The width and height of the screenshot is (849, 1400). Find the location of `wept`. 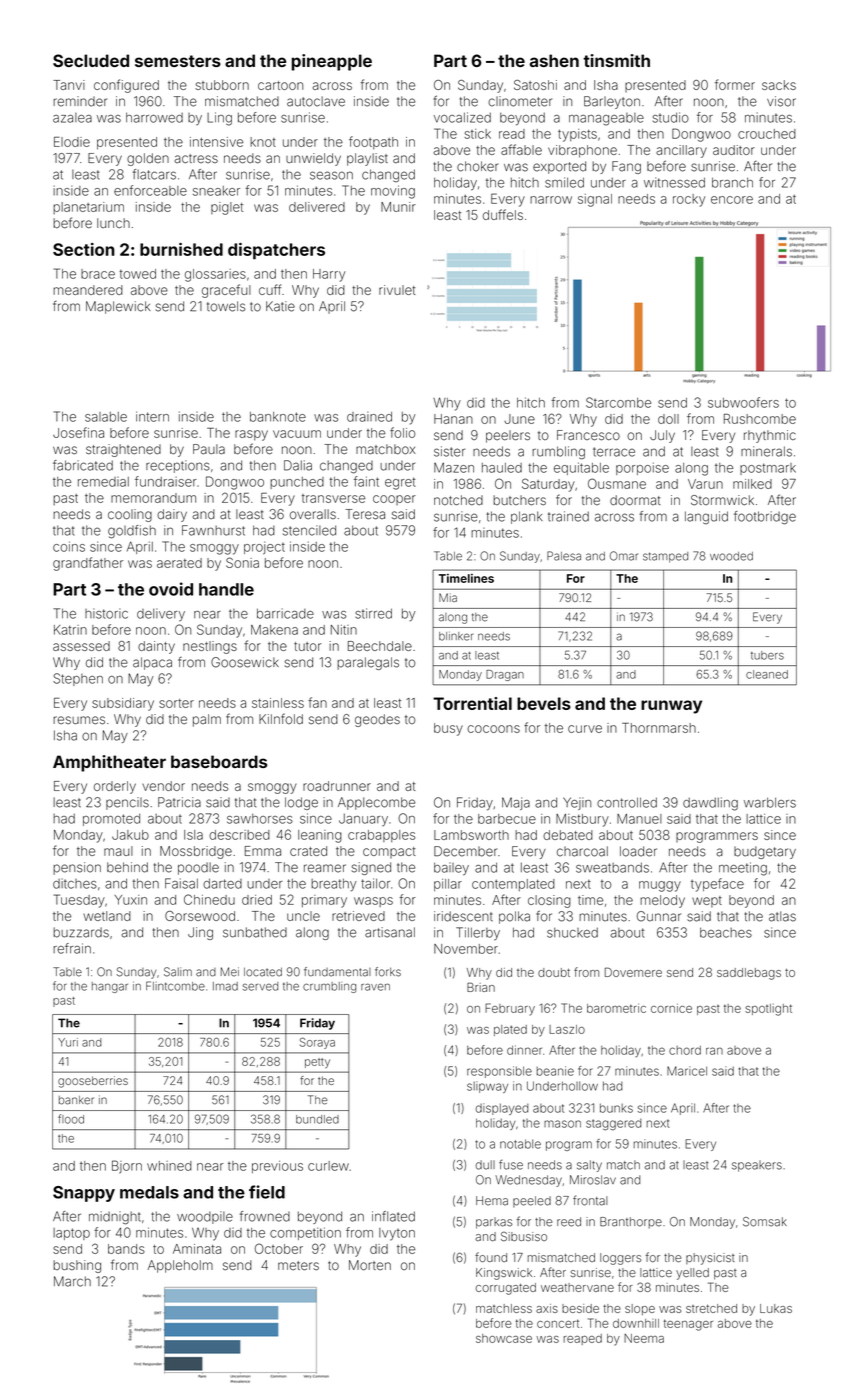

wept is located at coordinates (707, 902).
